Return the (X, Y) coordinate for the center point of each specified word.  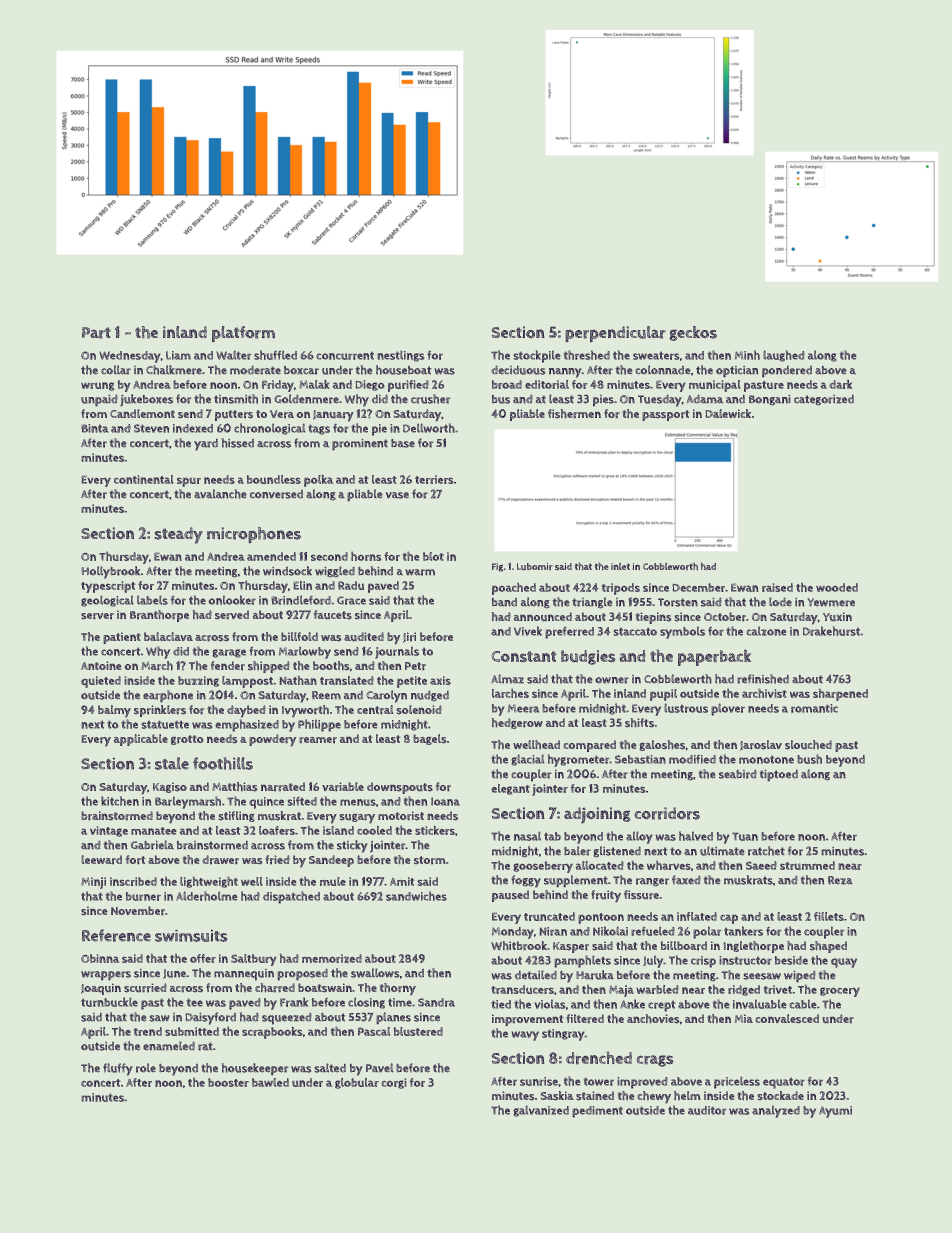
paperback (714, 657)
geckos (693, 333)
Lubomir (535, 567)
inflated (697, 916)
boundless (274, 479)
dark (841, 384)
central (375, 710)
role (146, 1068)
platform (243, 334)
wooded (837, 587)
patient (122, 638)
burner (143, 896)
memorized (332, 958)
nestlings (400, 356)
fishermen (574, 414)
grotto (187, 740)
